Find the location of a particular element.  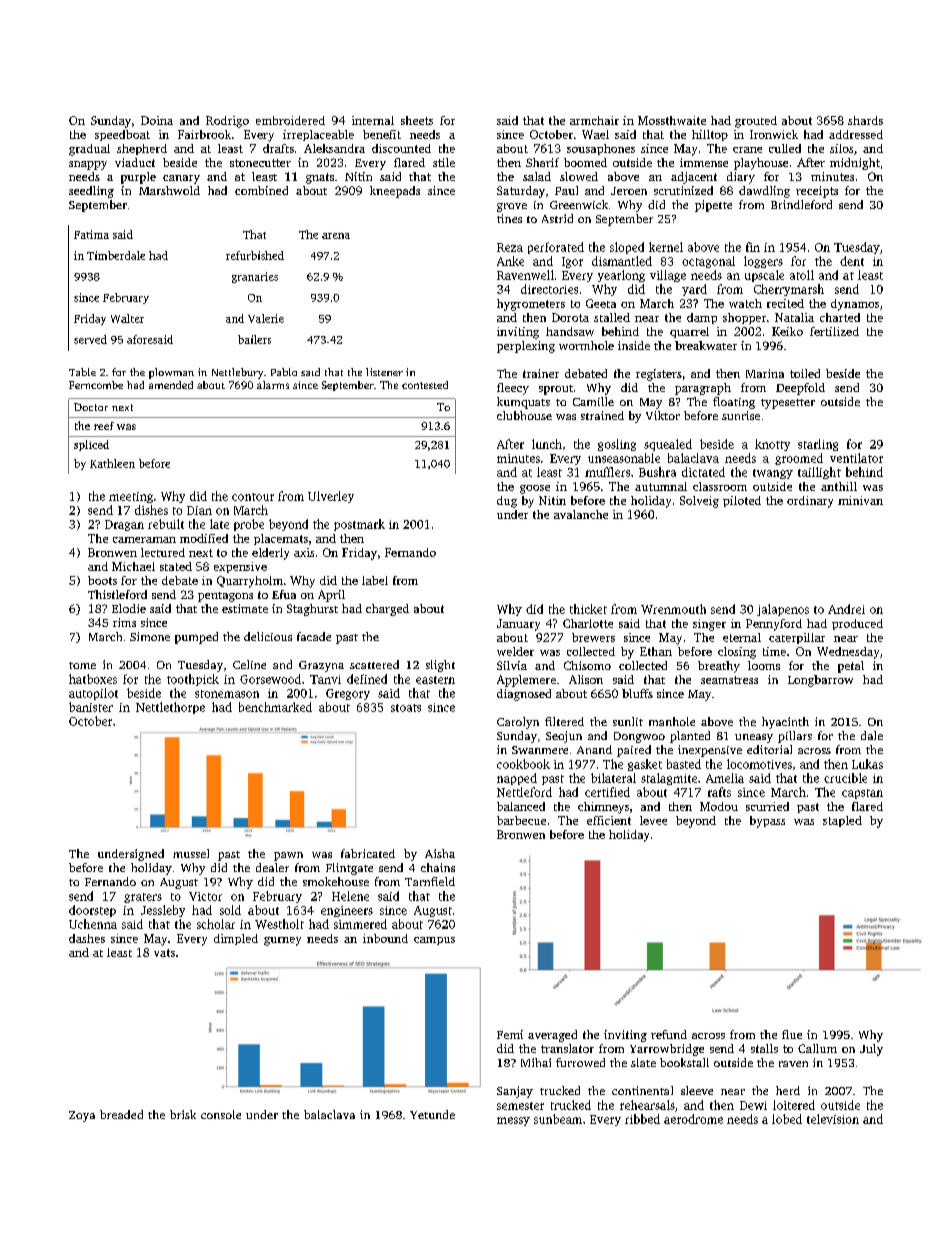

floating is located at coordinates (734, 403).
